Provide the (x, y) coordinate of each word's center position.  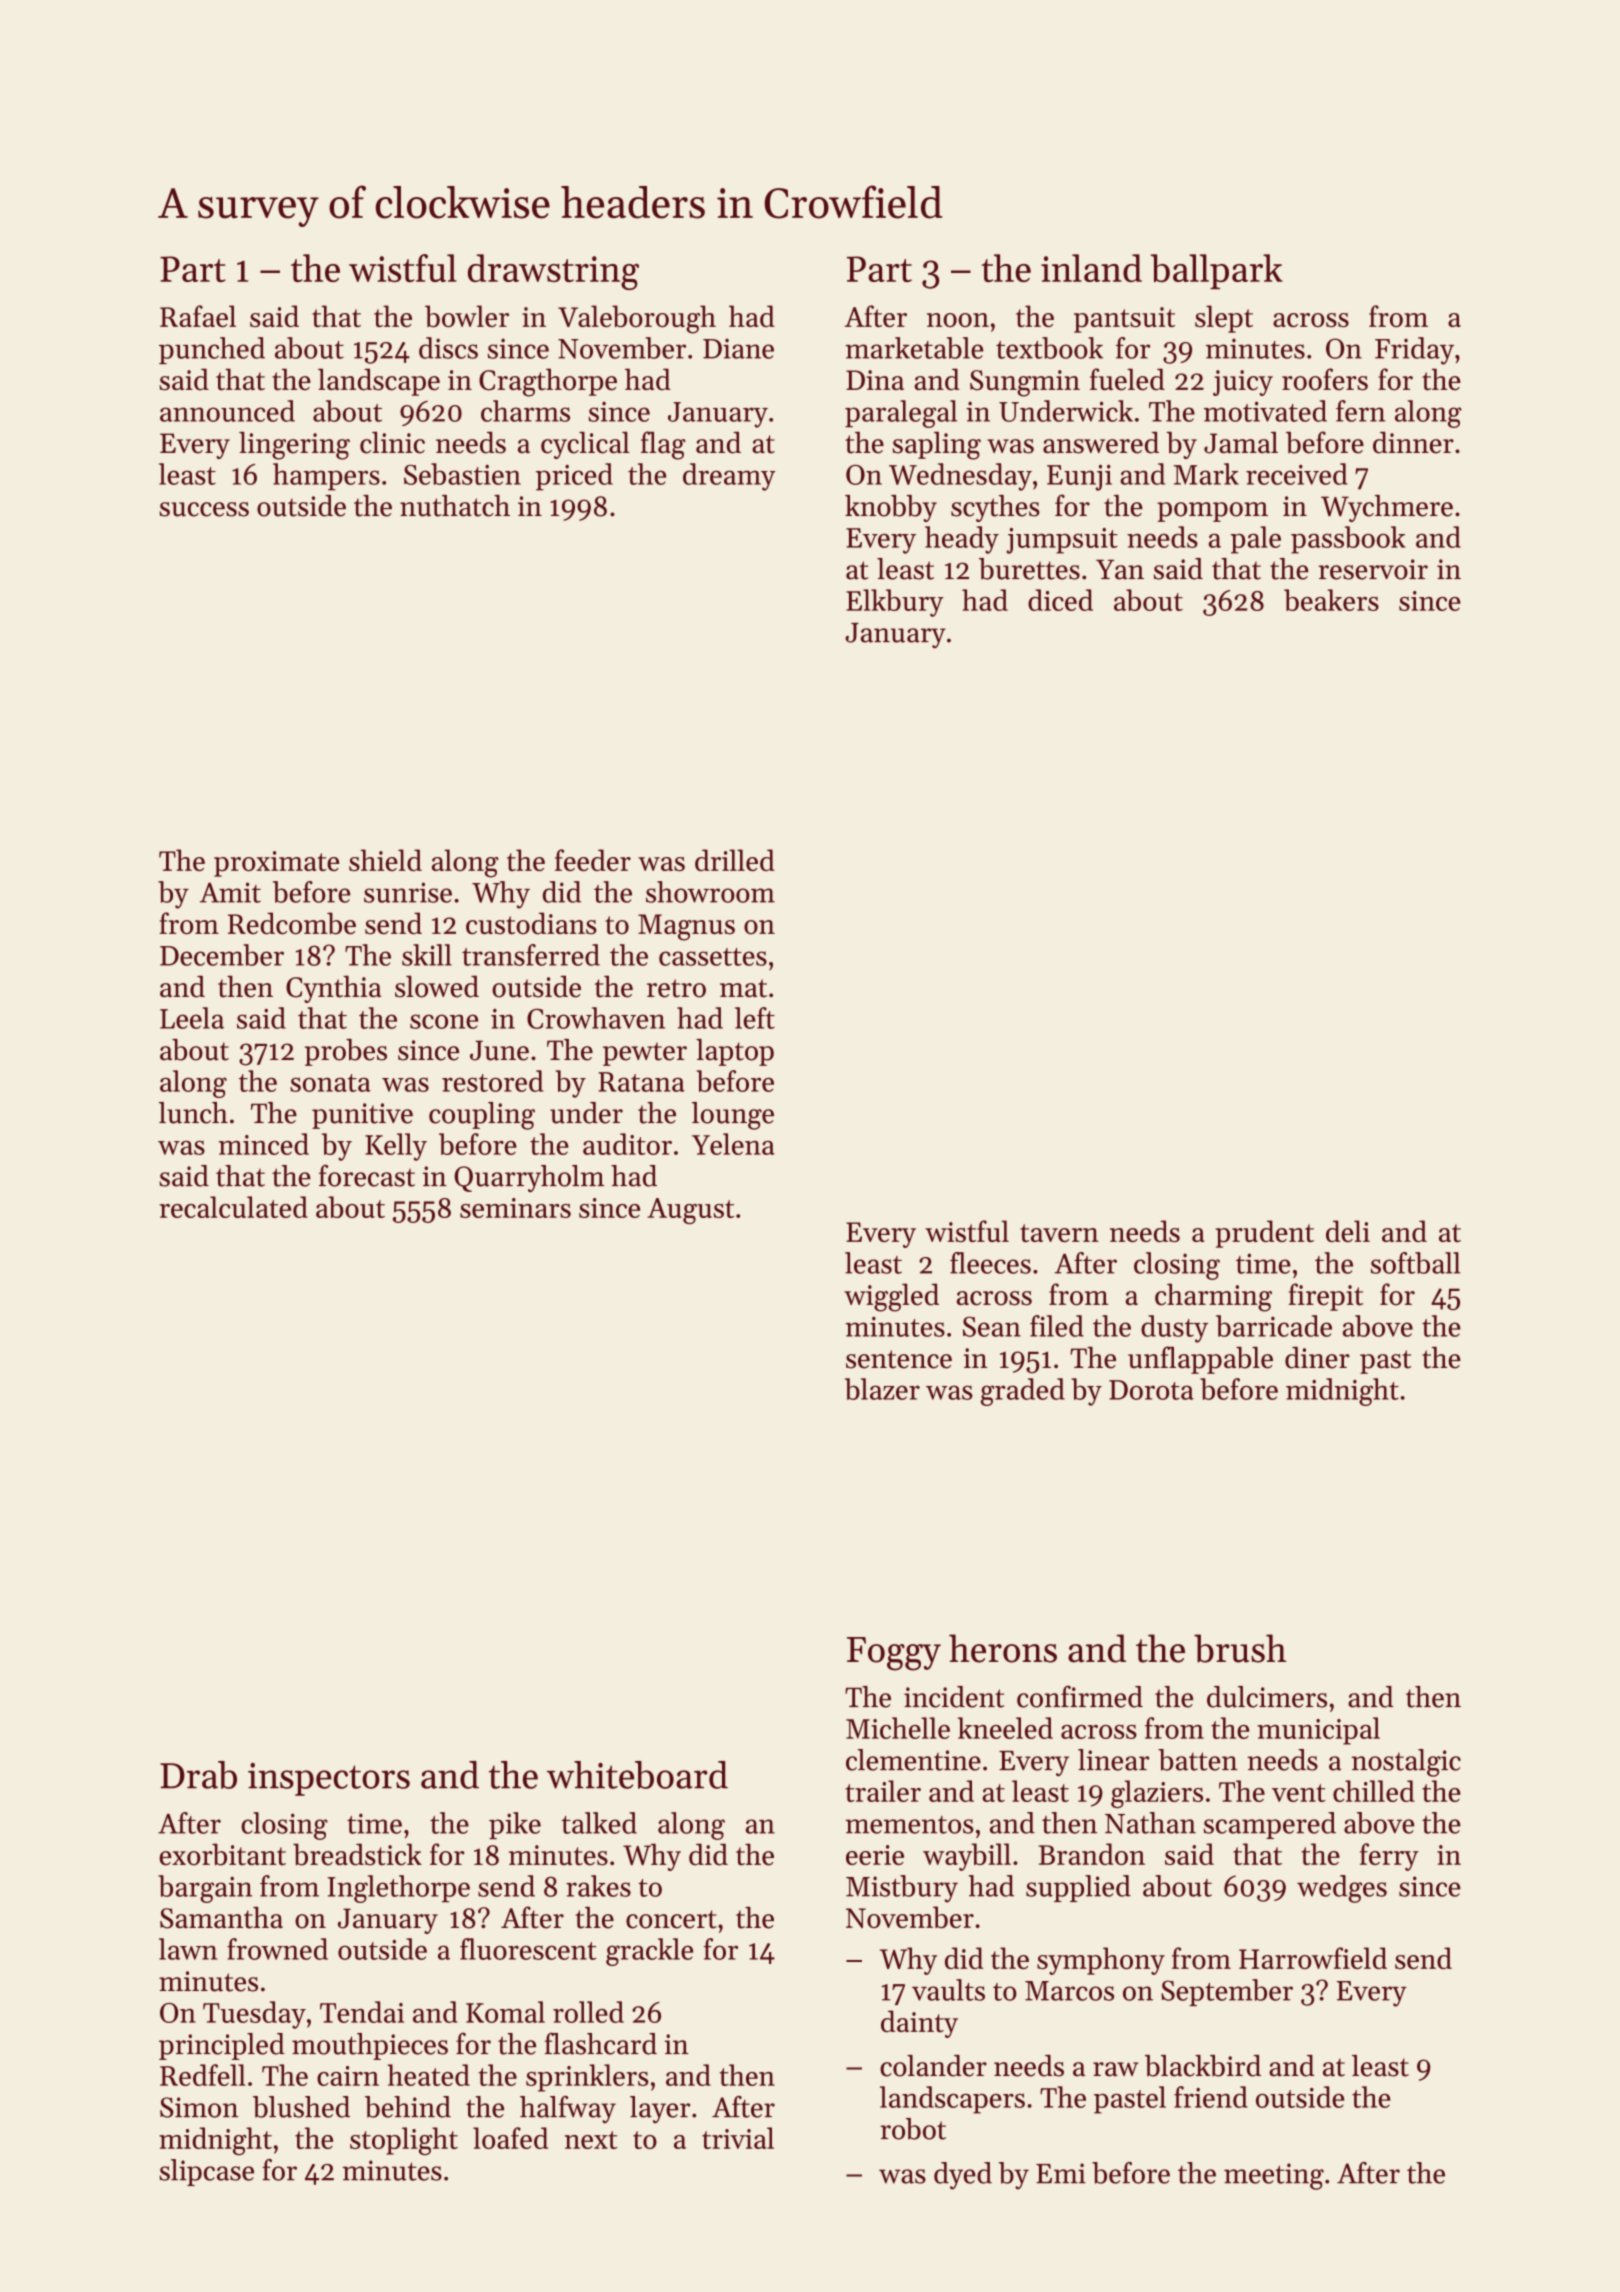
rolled (588, 2012)
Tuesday (254, 2015)
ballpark (1217, 271)
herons (1003, 1648)
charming (1213, 1297)
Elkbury (895, 603)
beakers (1331, 600)
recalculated (233, 1207)
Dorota (1151, 1390)
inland (1091, 268)
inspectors (329, 1779)
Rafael (198, 316)
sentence (899, 1359)
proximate (276, 864)
